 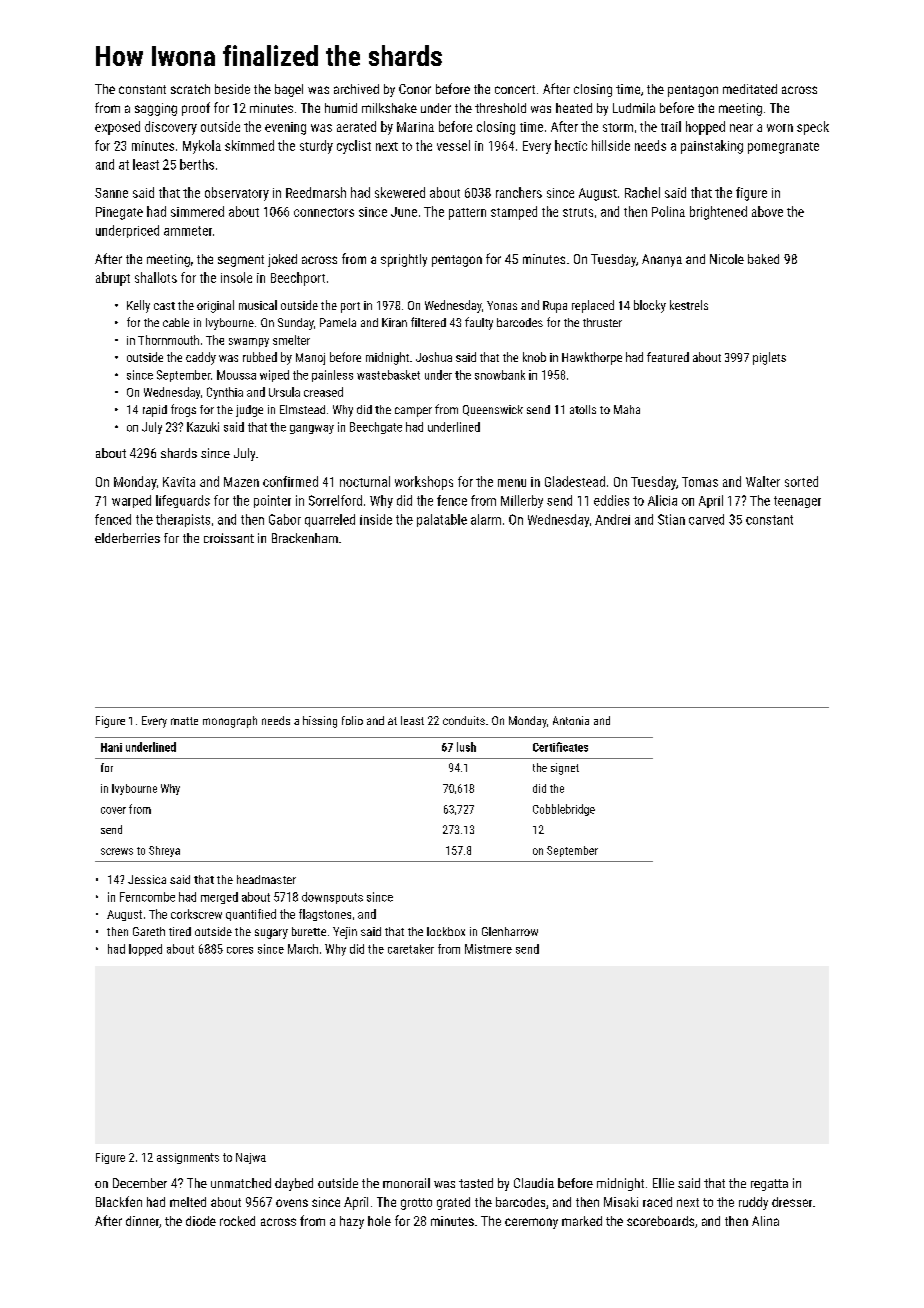 What do you see at coordinates (292, 1203) in the screenshot?
I see `ovens` at bounding box center [292, 1203].
